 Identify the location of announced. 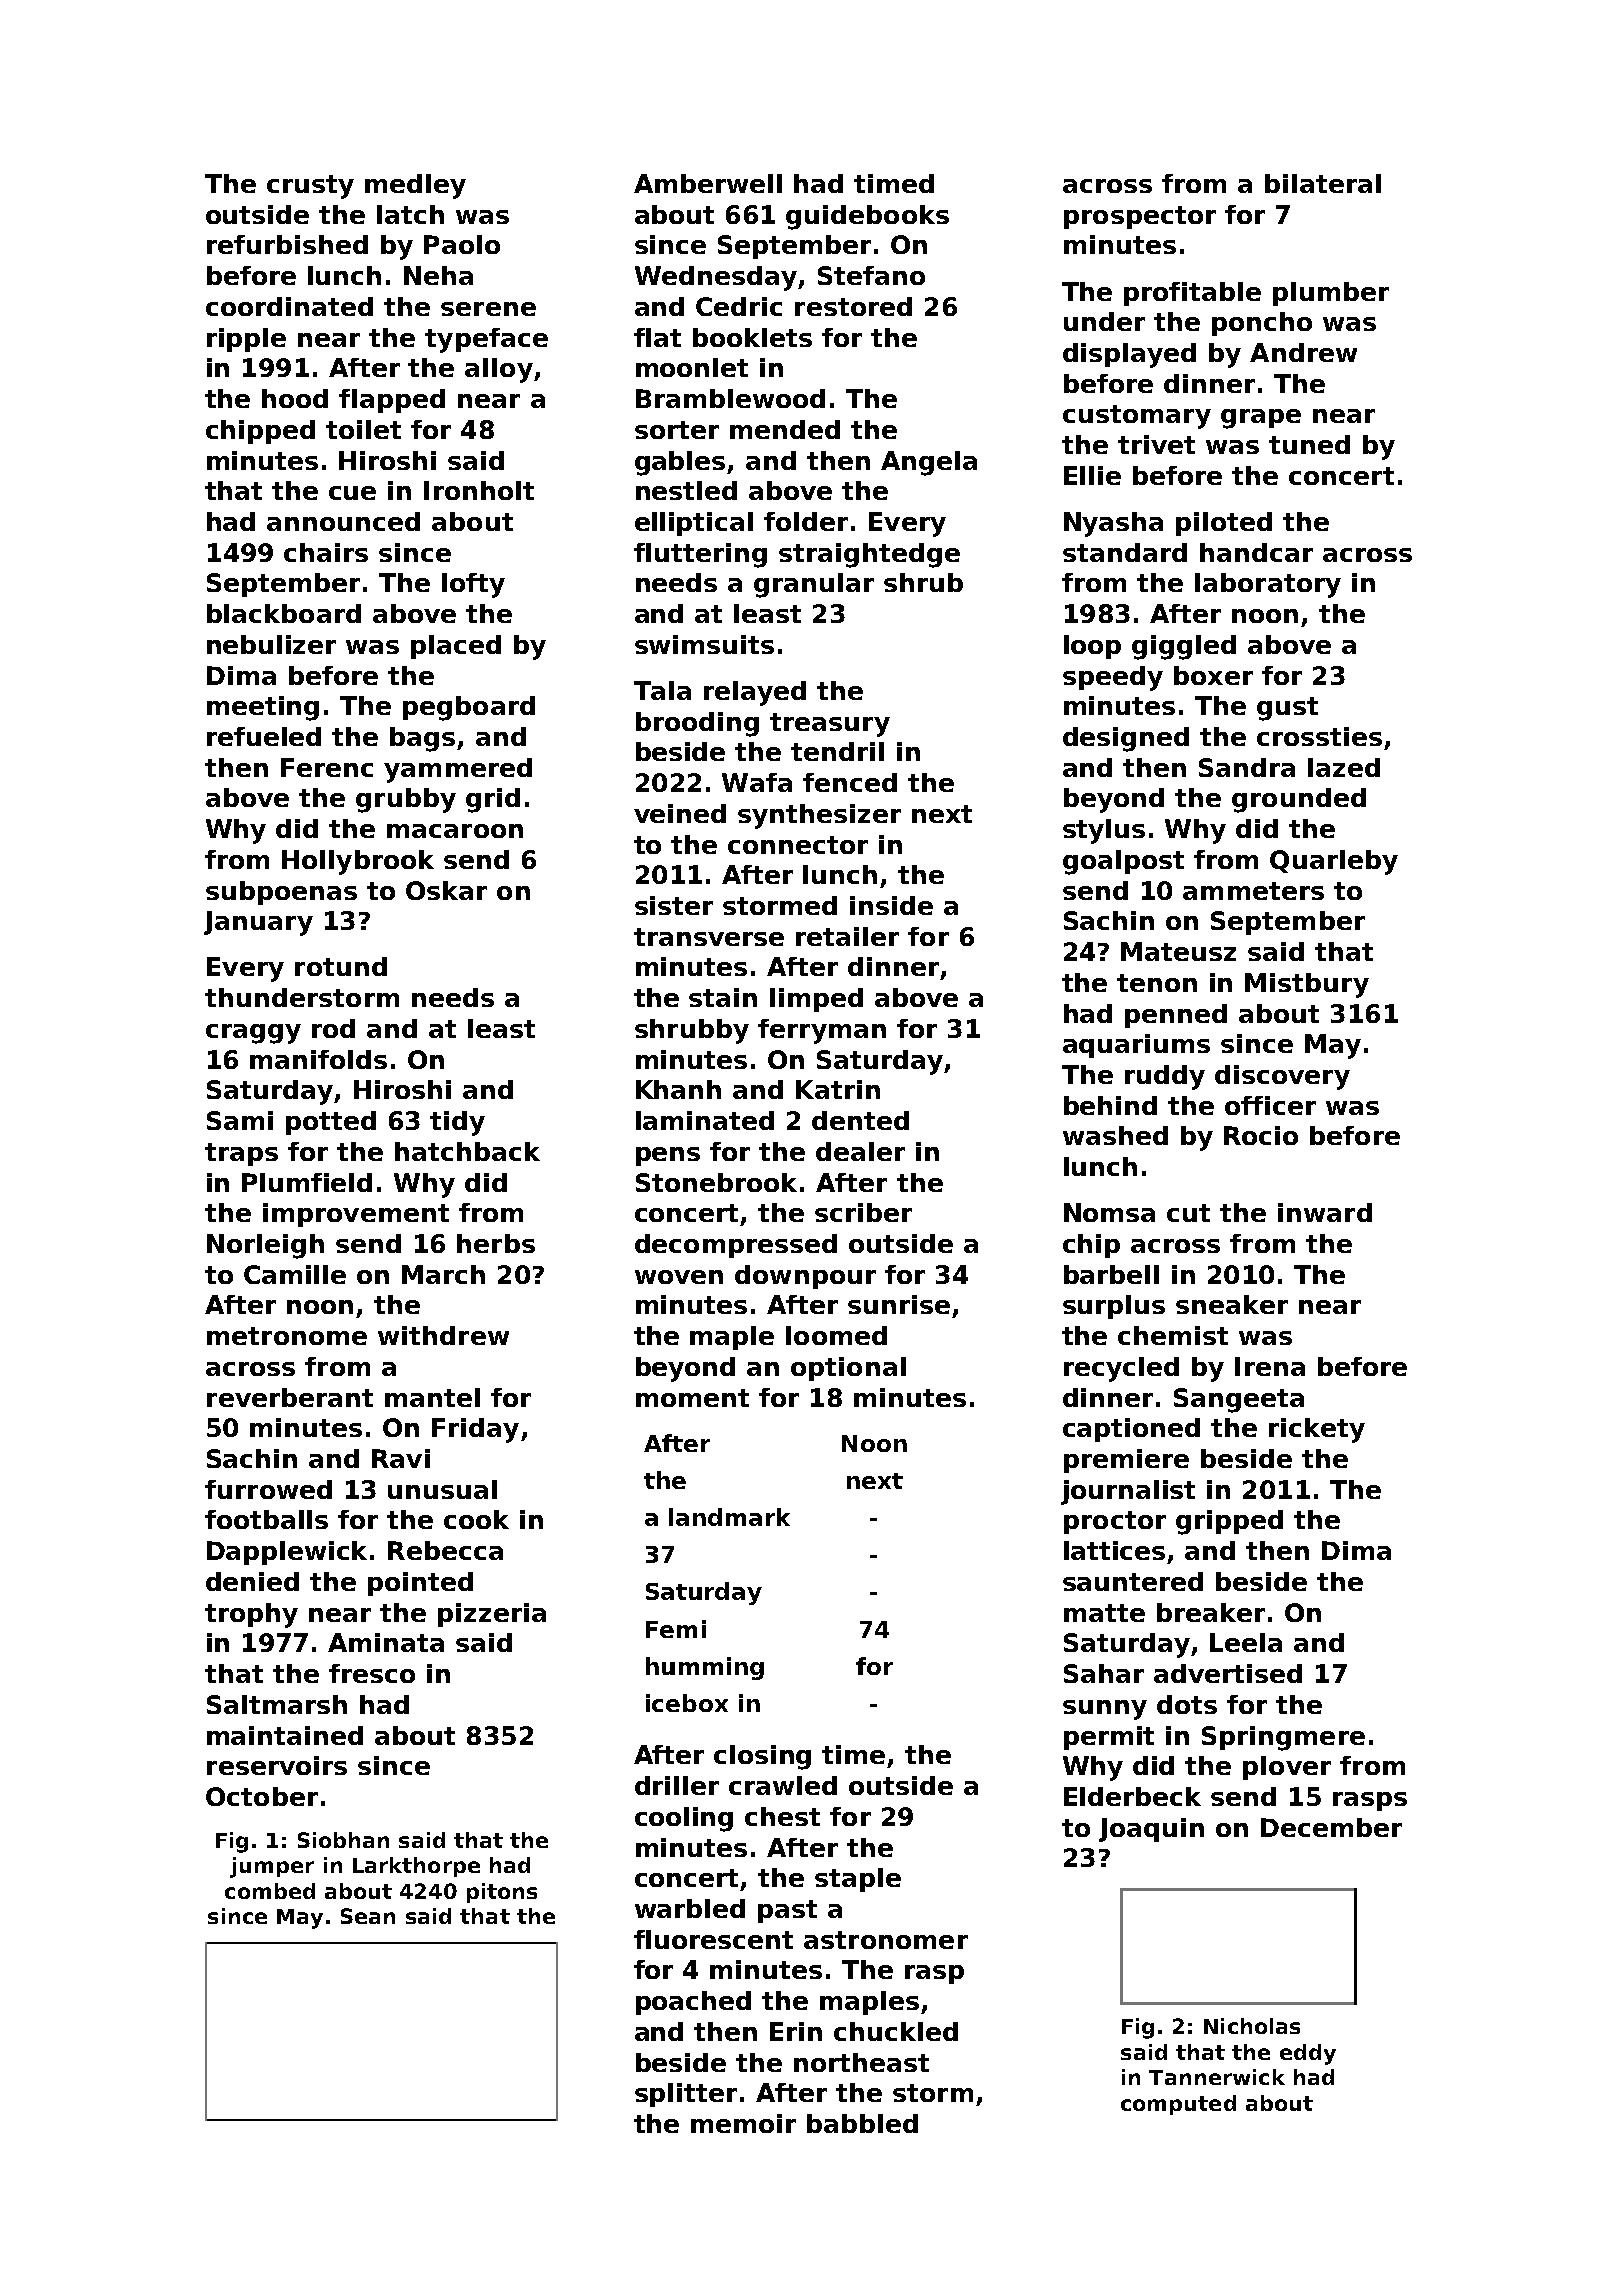
(343, 521).
